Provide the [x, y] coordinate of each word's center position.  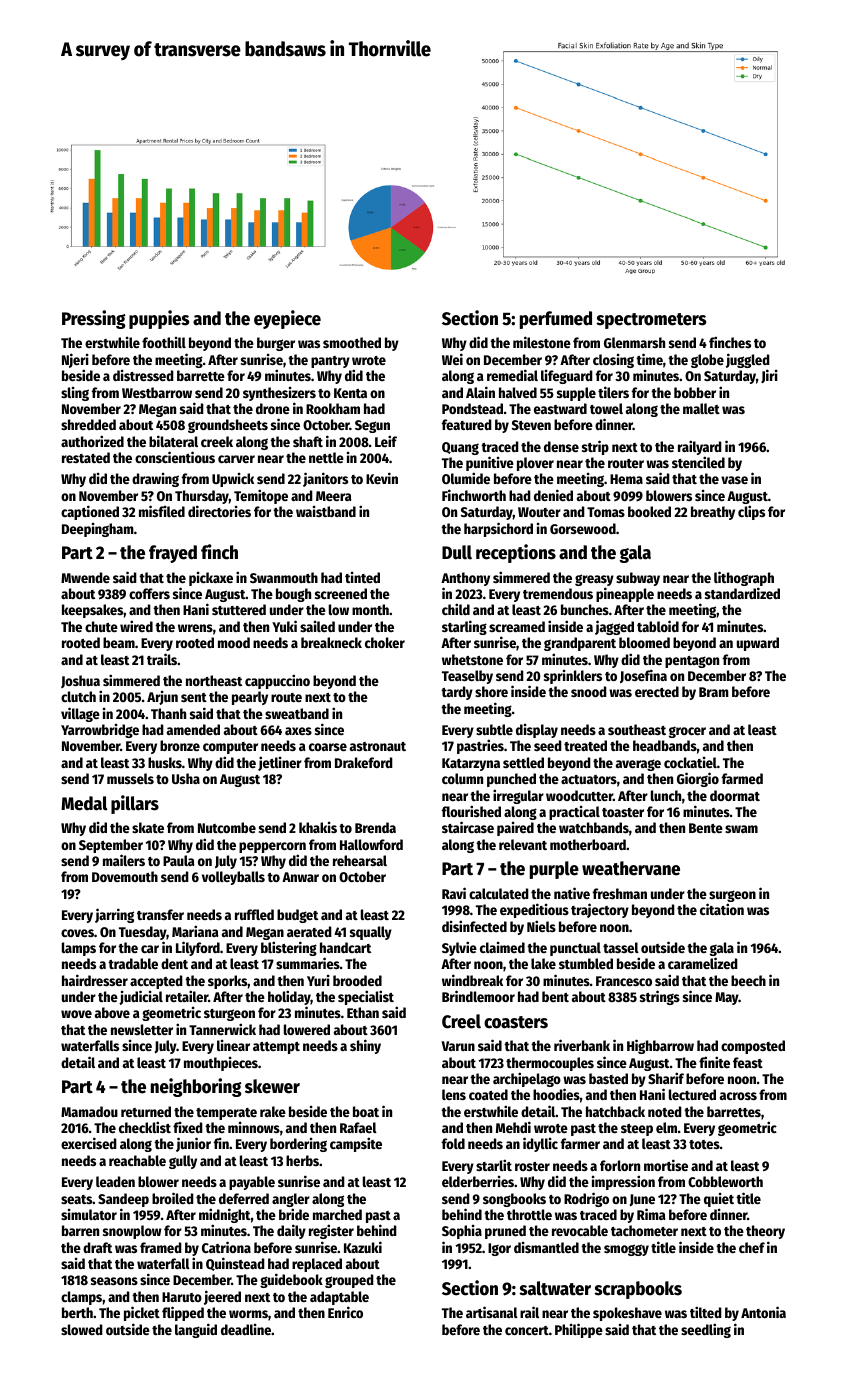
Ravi [454, 893]
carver [236, 459]
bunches [585, 609]
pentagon [692, 662]
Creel [461, 1021]
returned [146, 1111]
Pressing [94, 319]
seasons [114, 1281]
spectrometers [651, 321]
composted [753, 1047]
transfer [160, 914]
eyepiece [287, 319]
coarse [328, 747]
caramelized [703, 963]
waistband [326, 511]
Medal [84, 803]
